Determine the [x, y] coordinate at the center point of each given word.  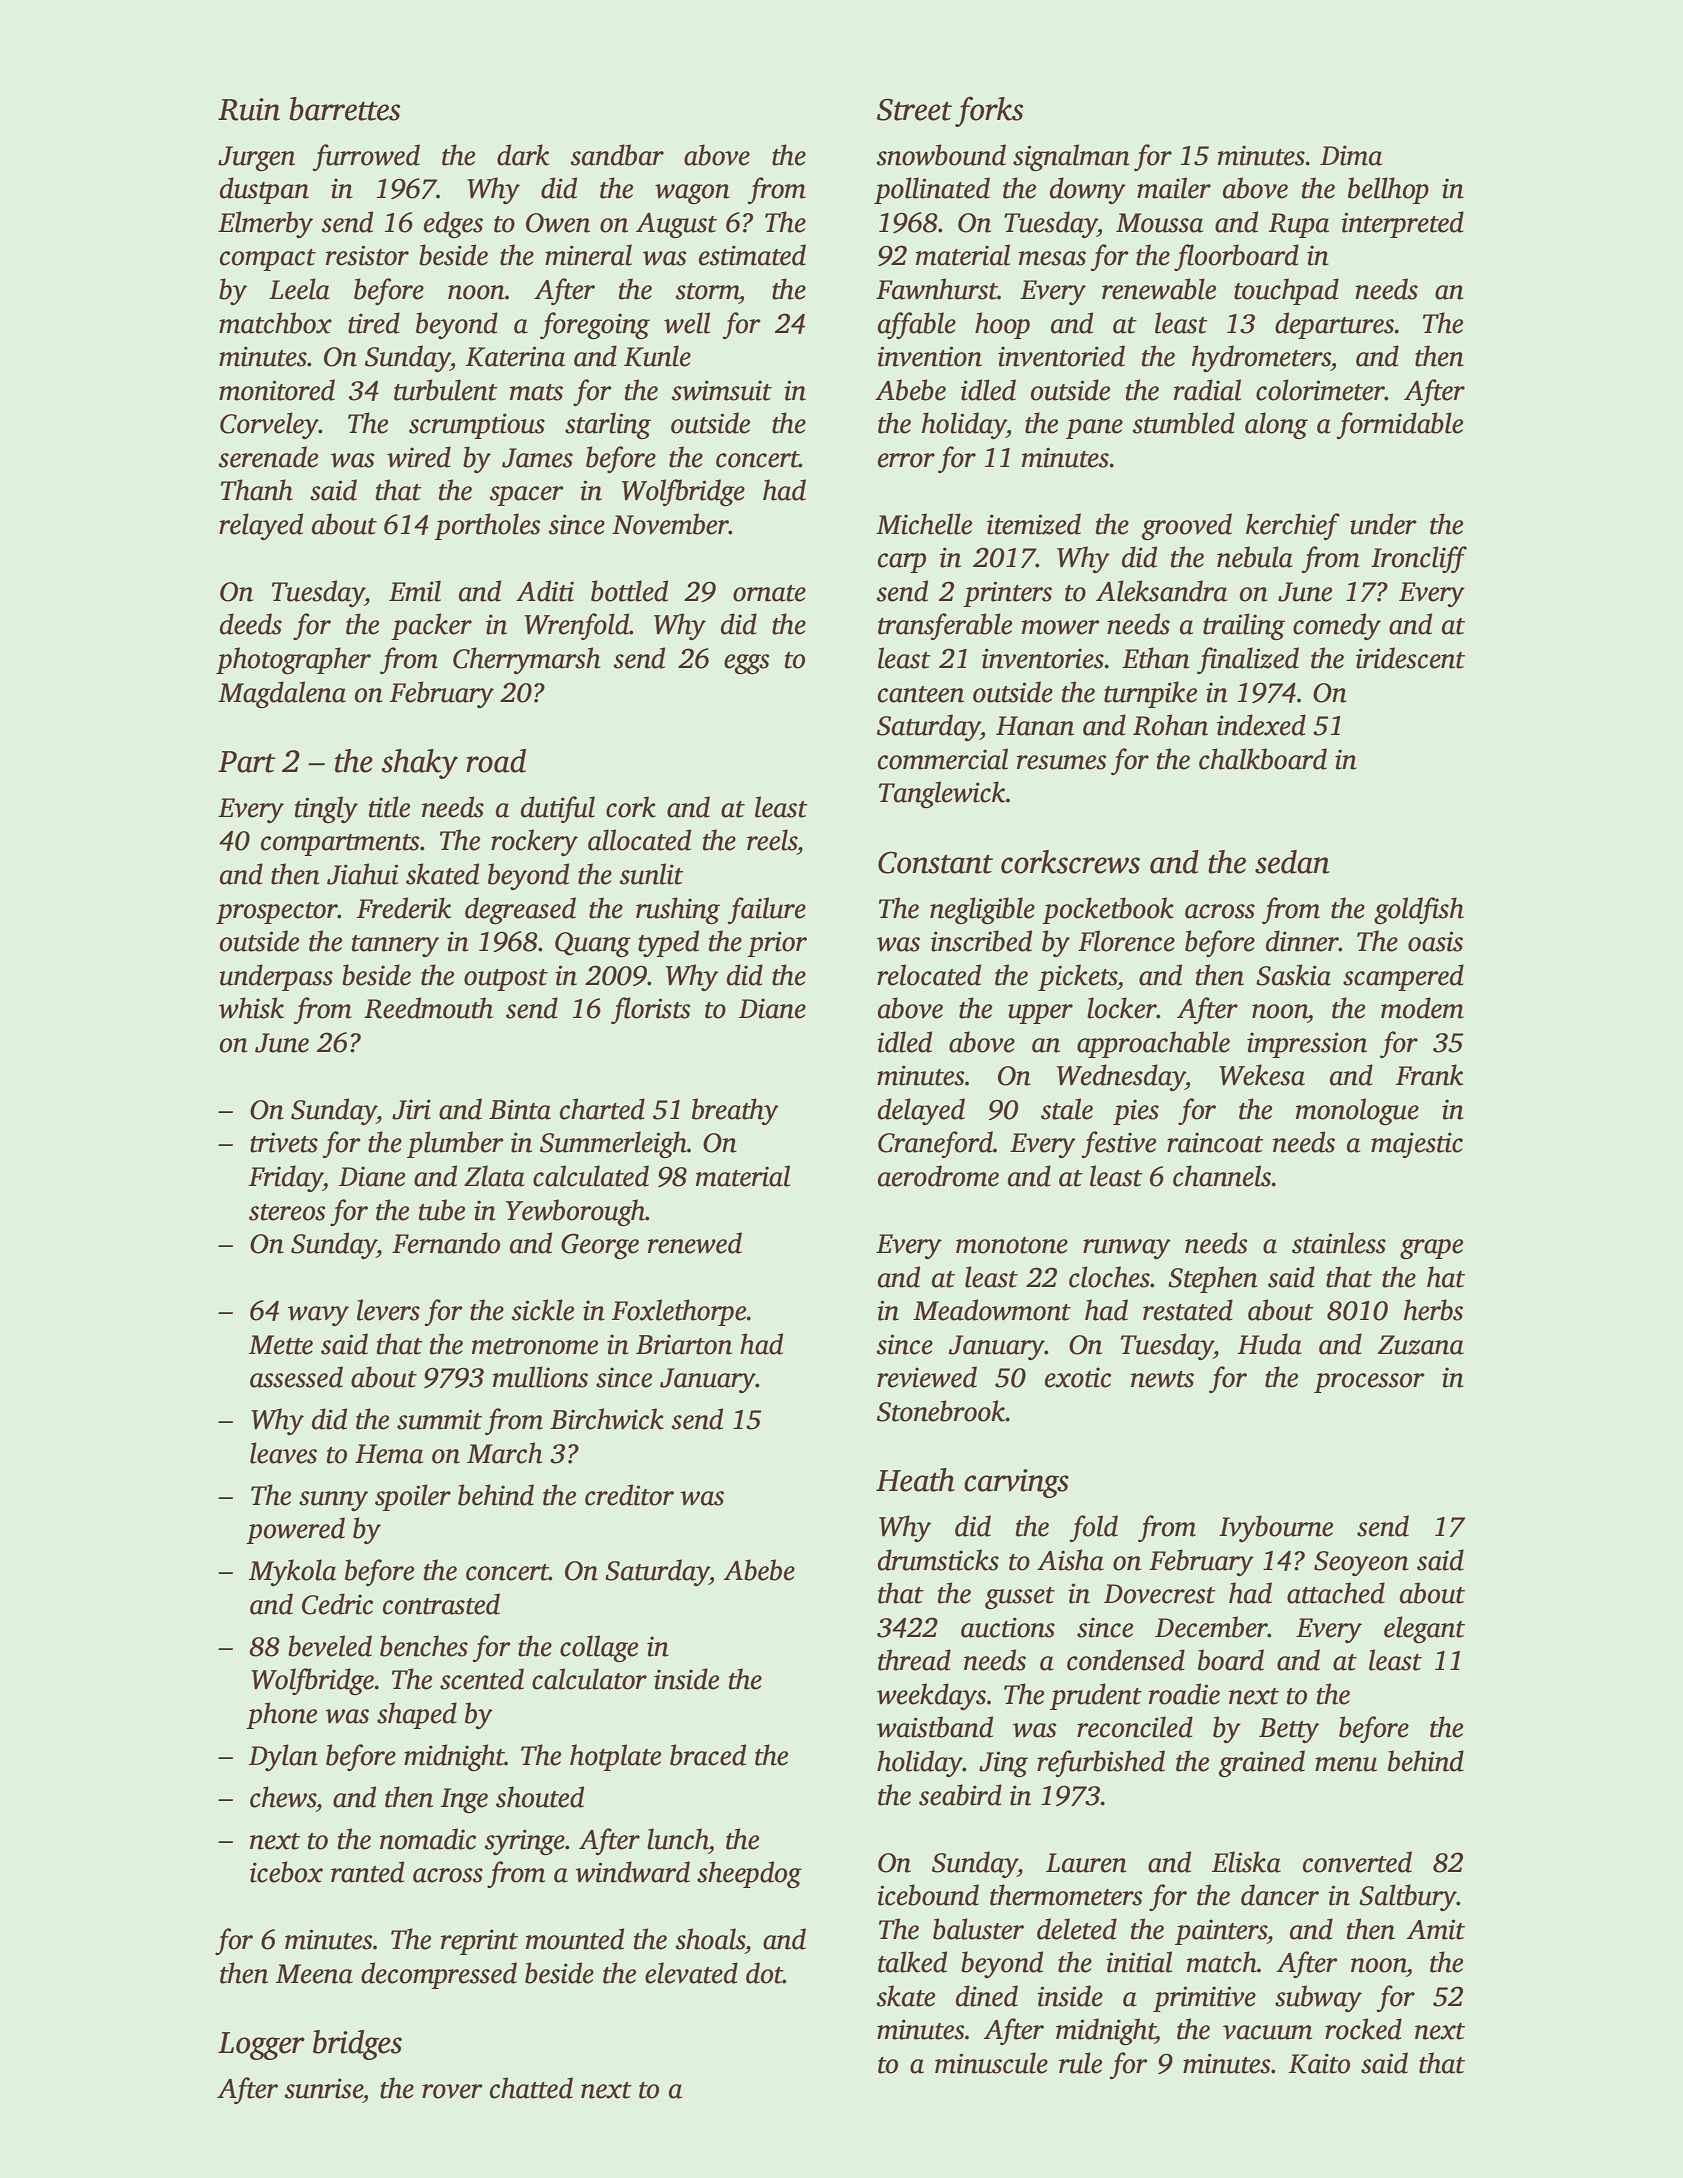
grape [1431, 1249]
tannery [395, 946]
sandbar [617, 155]
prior [777, 944]
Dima [1351, 155]
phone [281, 1715]
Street [914, 109]
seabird [960, 1795]
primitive [1204, 1999]
